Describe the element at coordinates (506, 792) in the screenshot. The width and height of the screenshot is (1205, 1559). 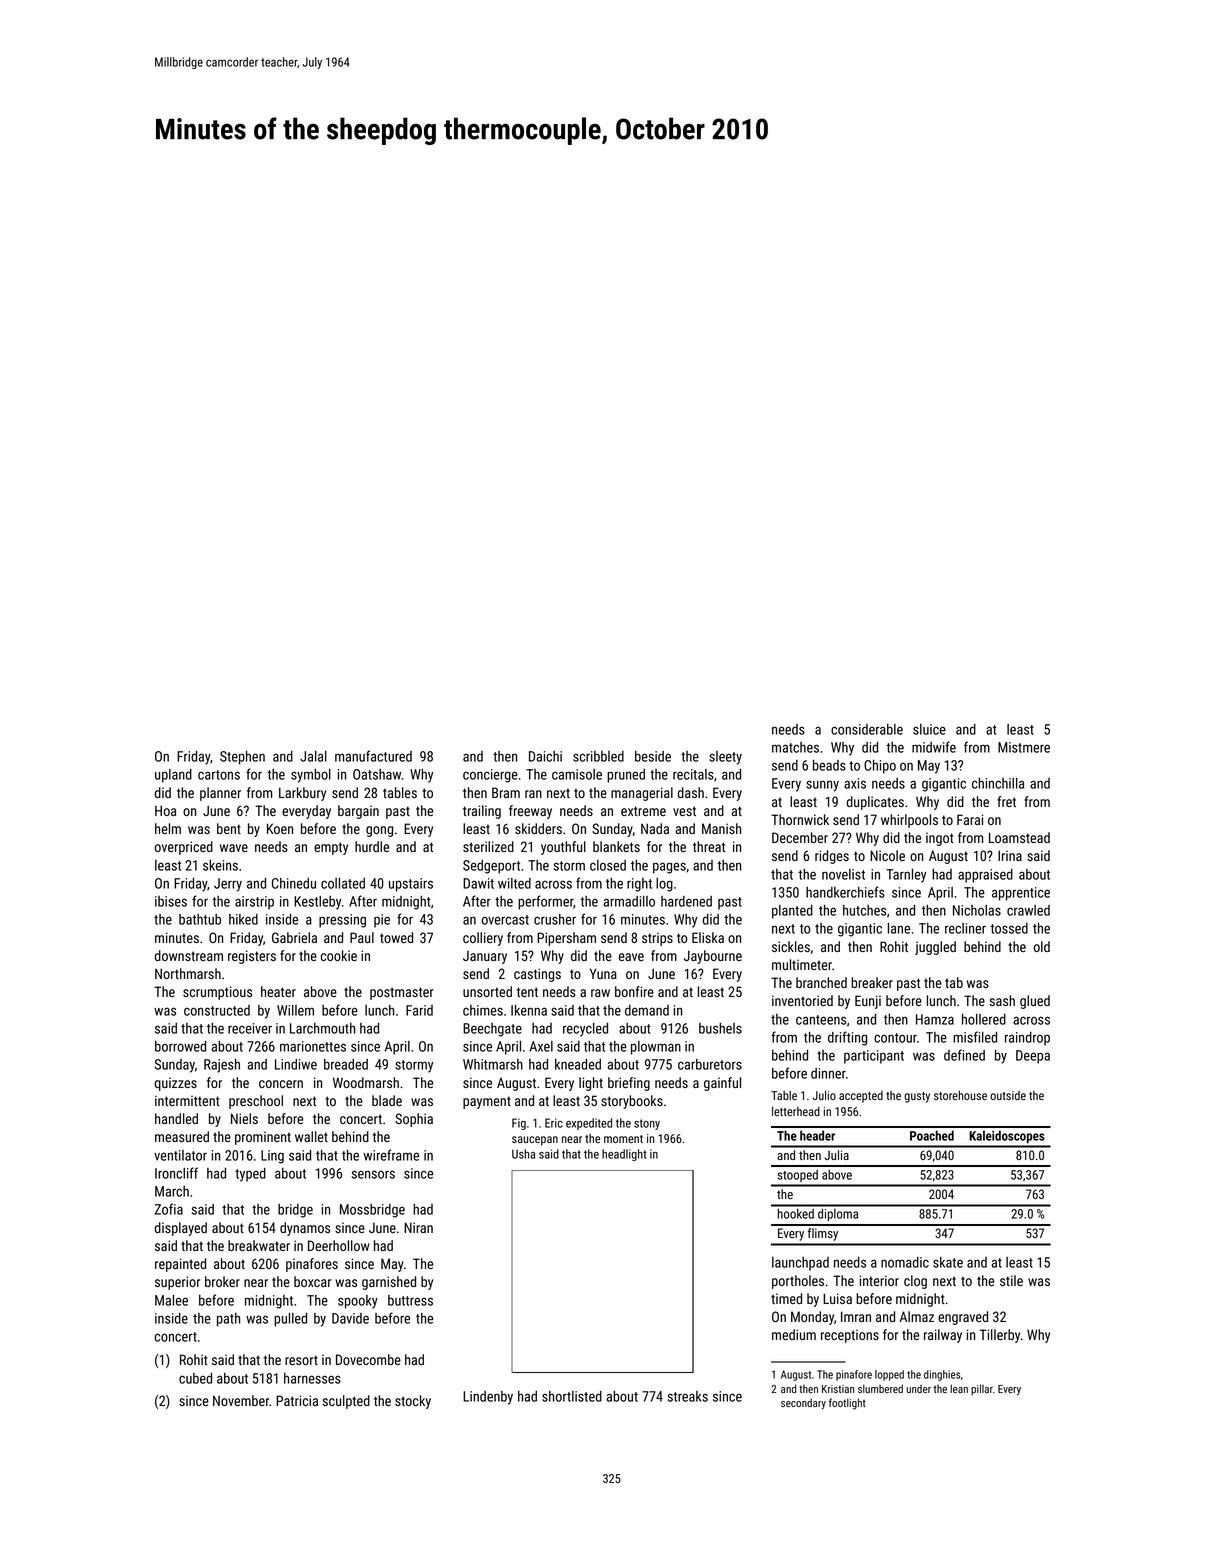
I see `Bram` at that location.
